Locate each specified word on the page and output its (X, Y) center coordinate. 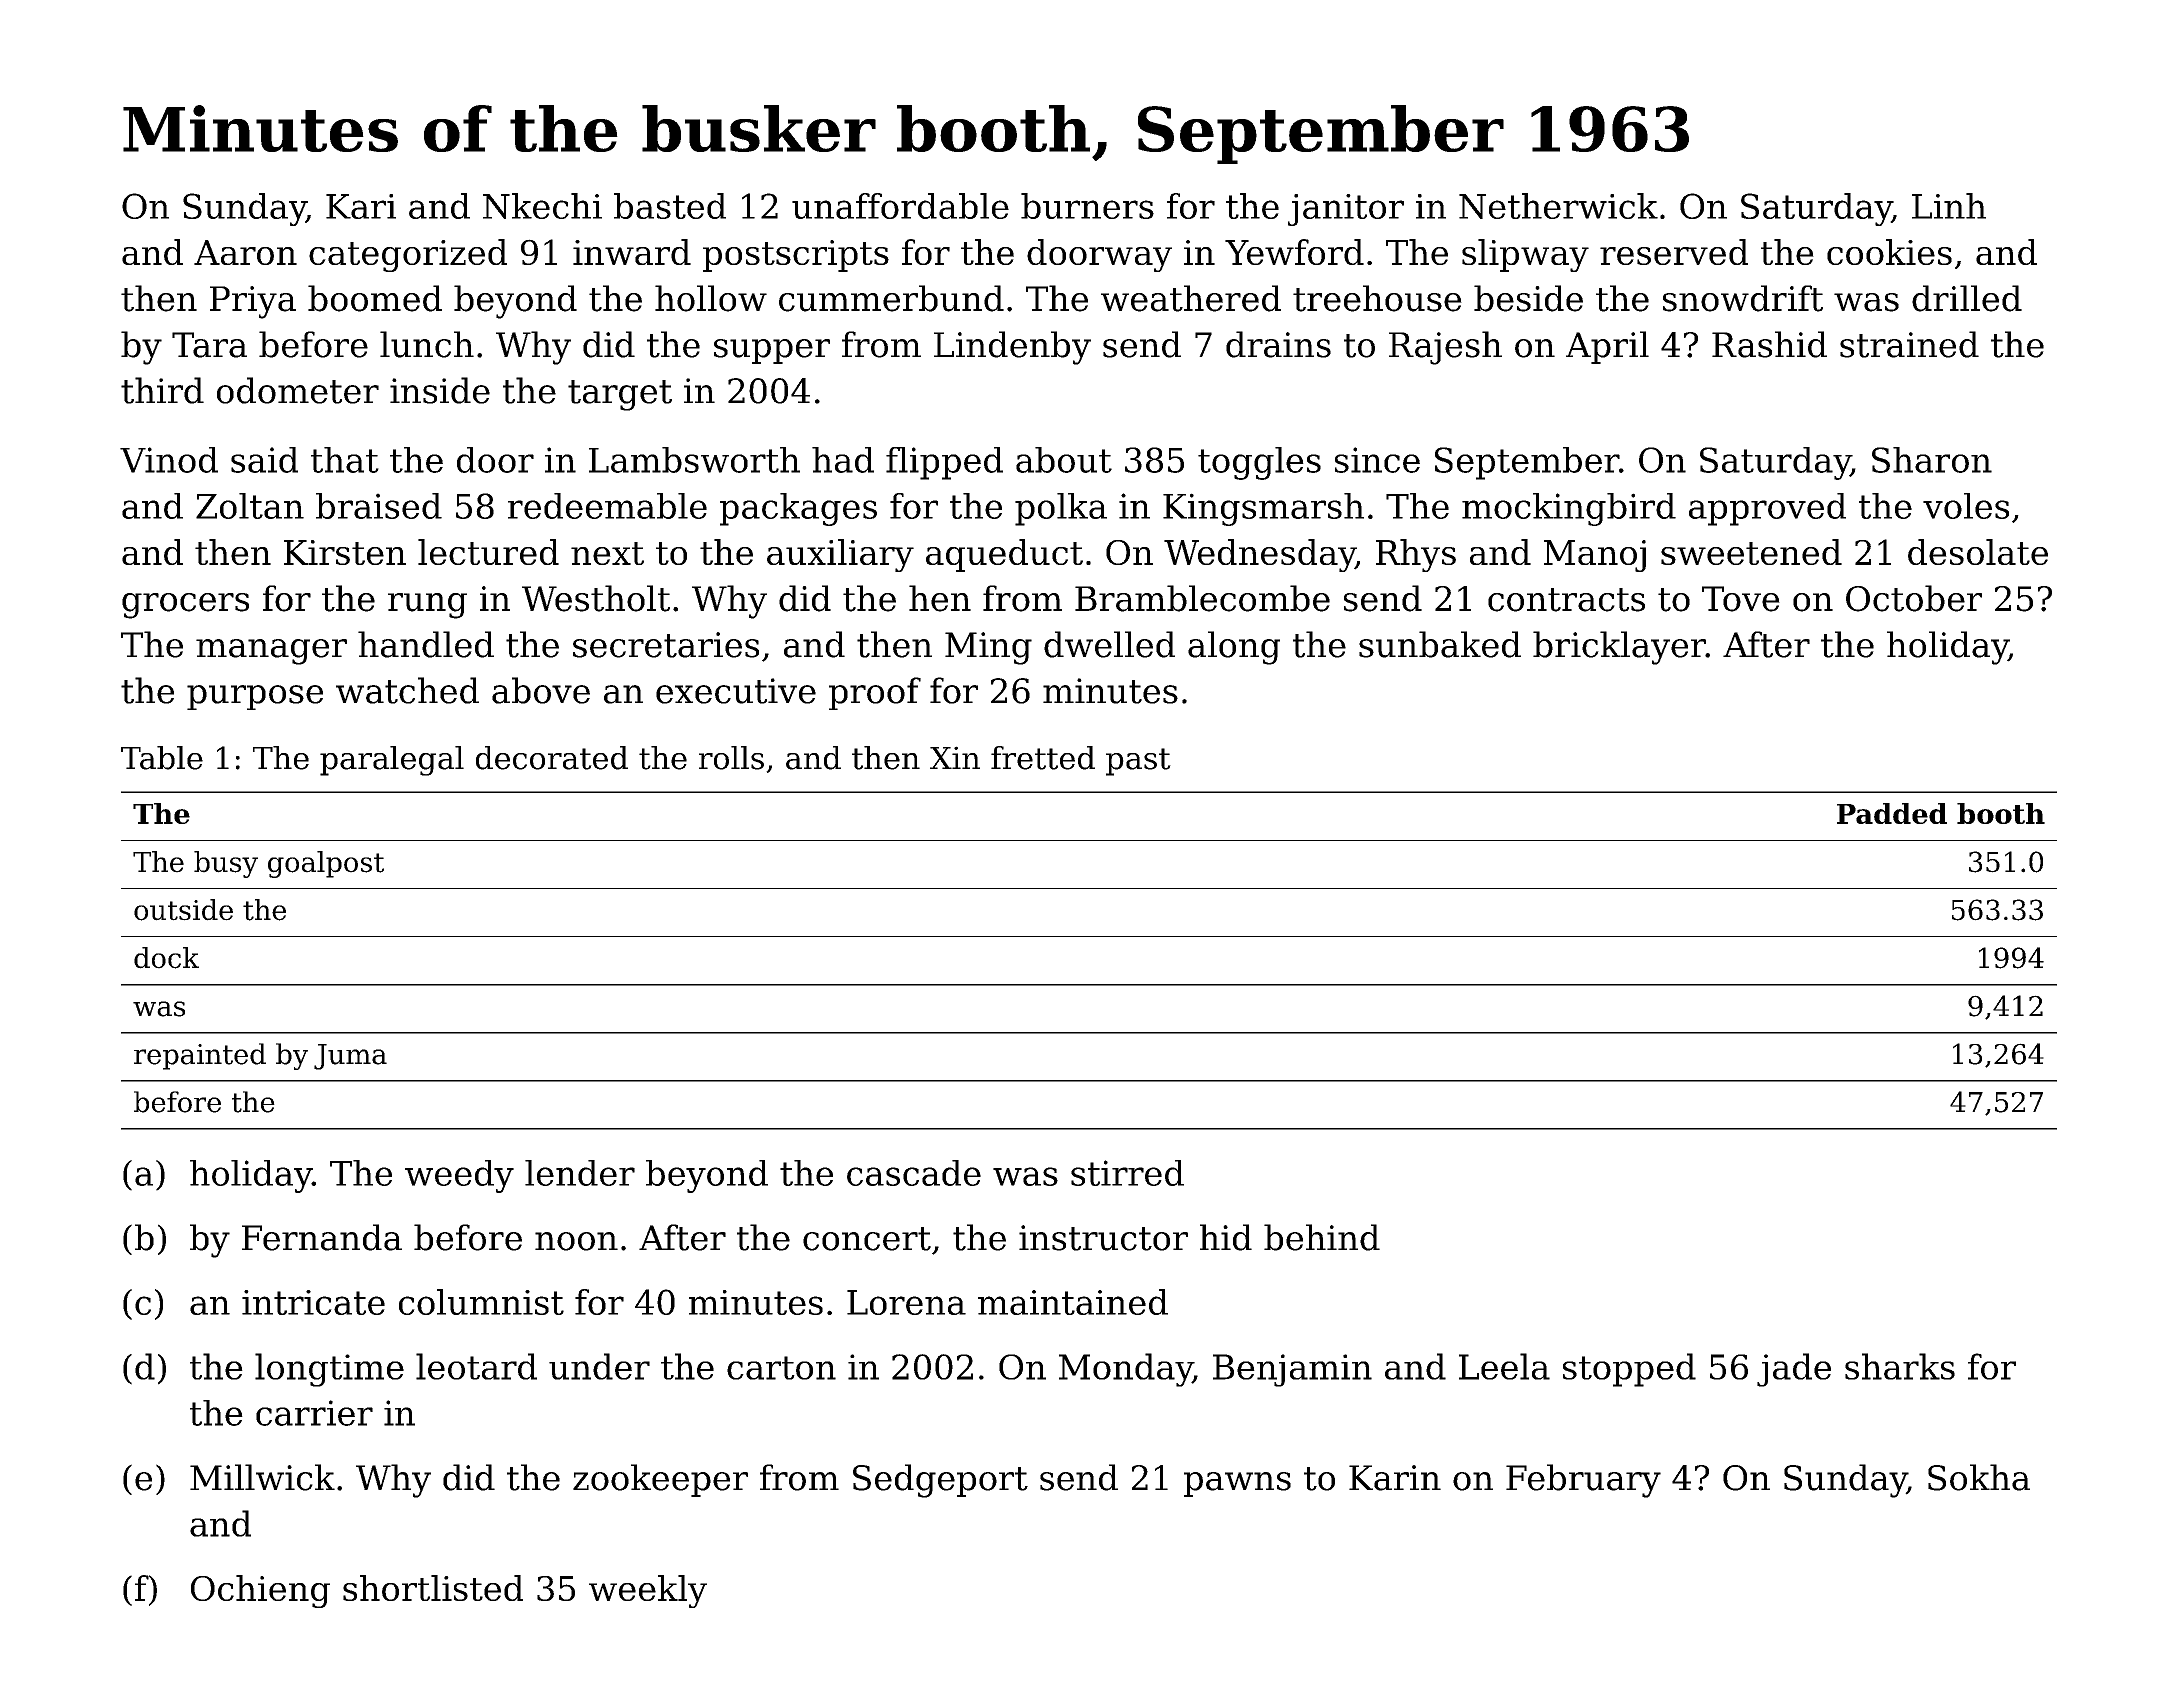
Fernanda (322, 1237)
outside (183, 910)
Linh (1949, 206)
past (1138, 762)
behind (1322, 1237)
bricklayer (1619, 648)
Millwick (262, 1477)
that (345, 460)
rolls (731, 758)
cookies (1889, 252)
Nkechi (542, 206)
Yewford (1294, 252)
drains (1278, 344)
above (541, 690)
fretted (1043, 758)
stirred (1127, 1173)
